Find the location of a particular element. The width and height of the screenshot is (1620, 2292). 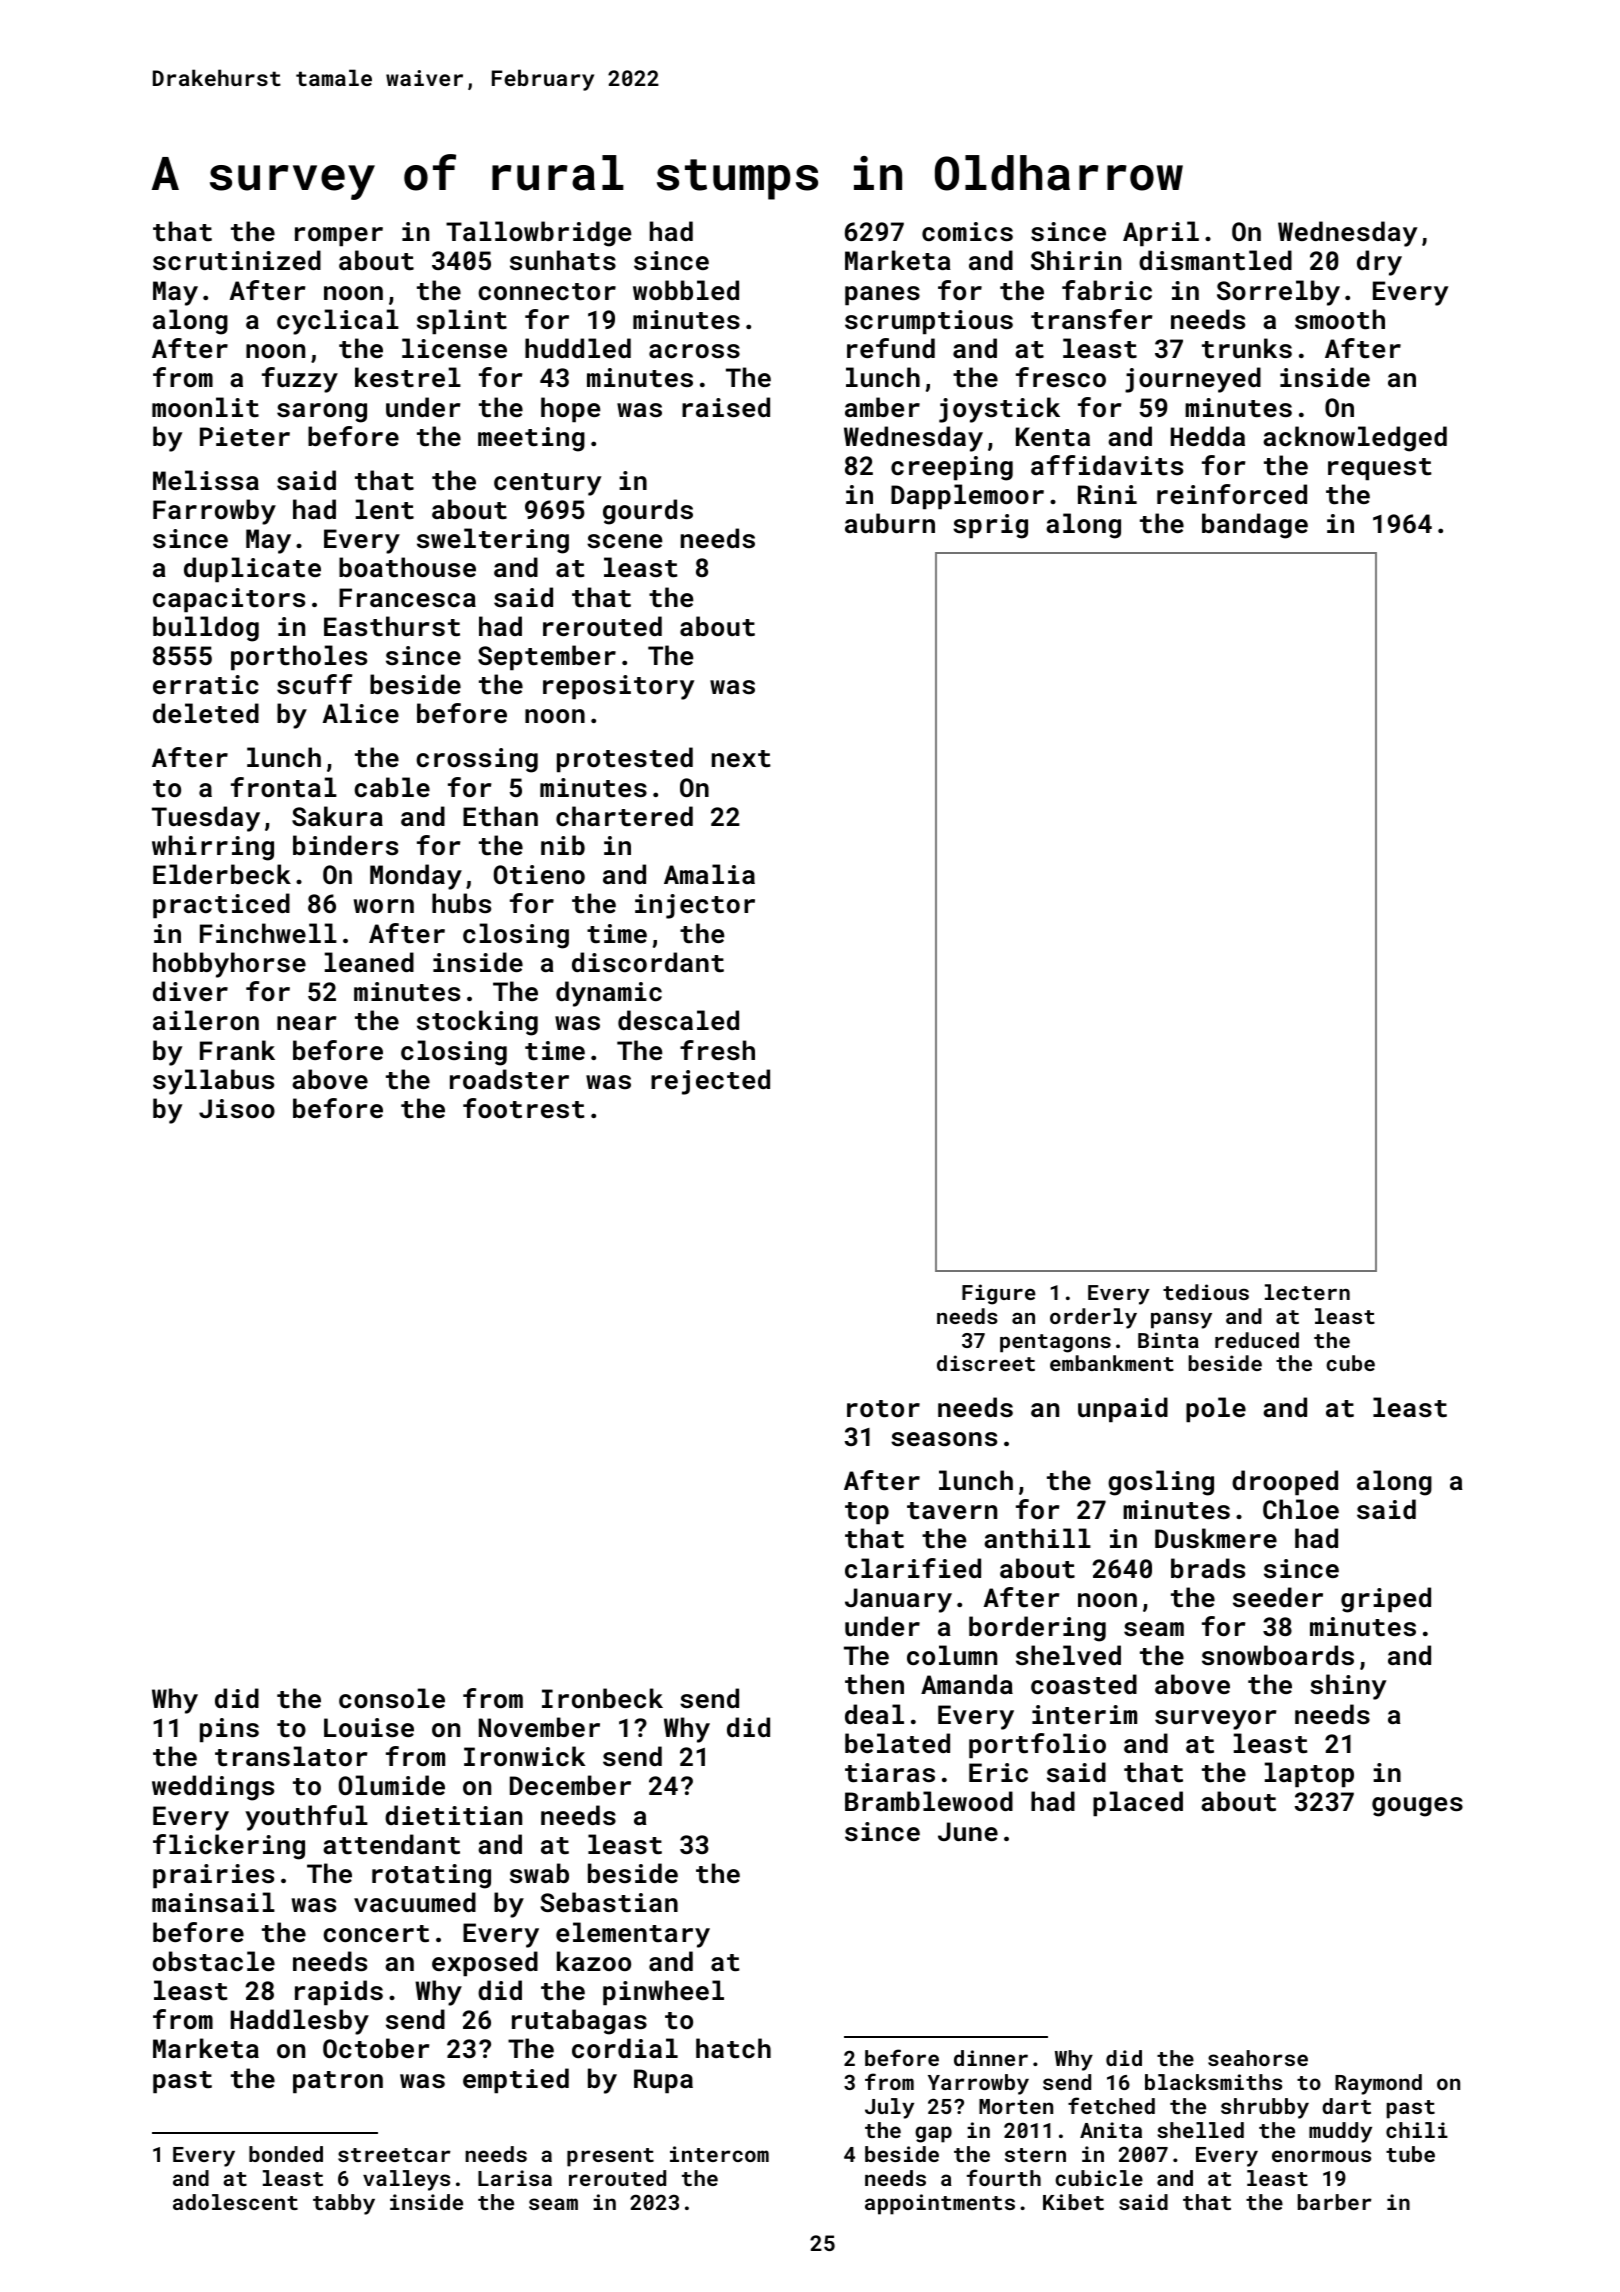

rotor is located at coordinates (883, 1409).
